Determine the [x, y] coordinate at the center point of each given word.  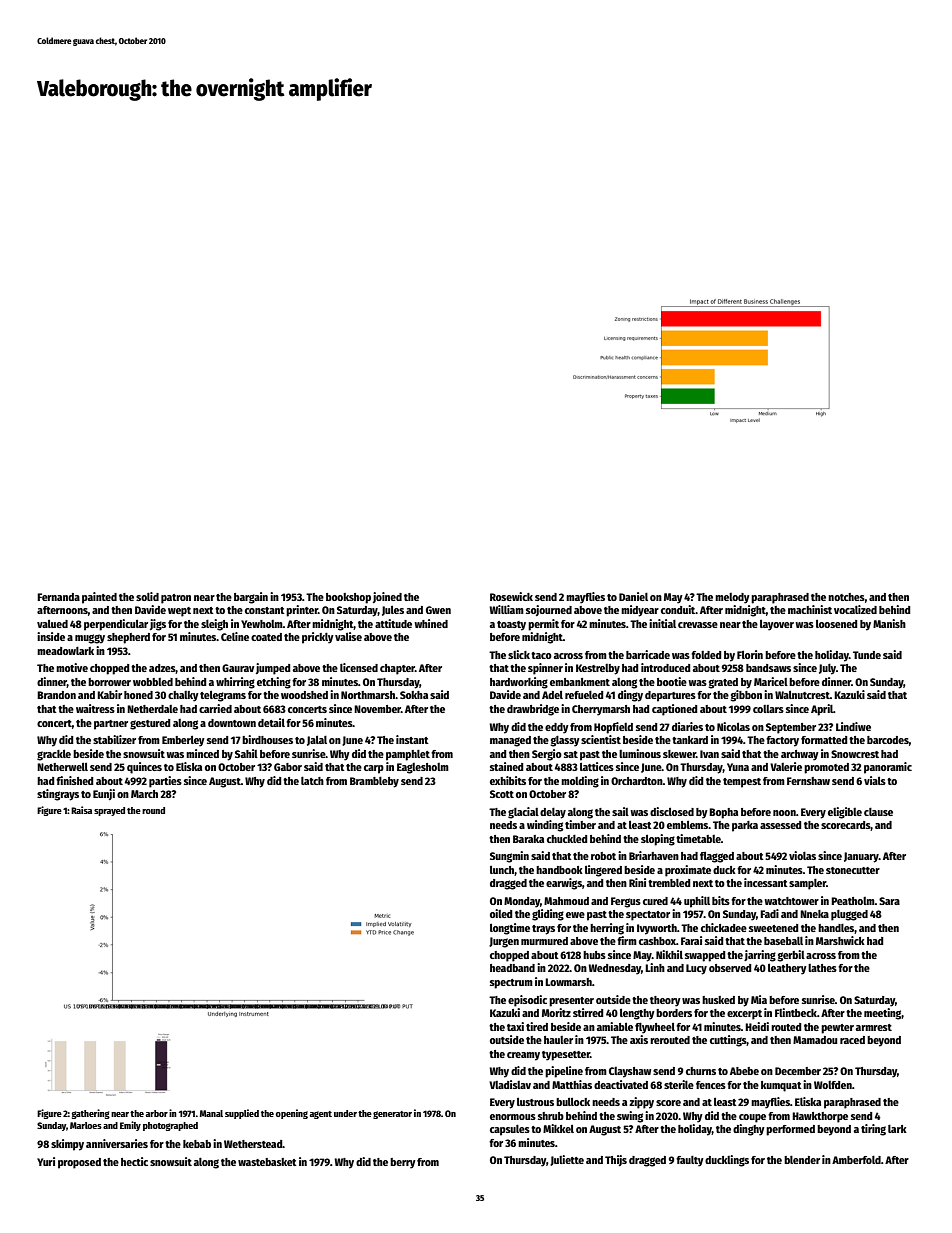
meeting [883, 1014]
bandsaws [768, 668]
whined [431, 623]
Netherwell [62, 767]
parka [745, 826]
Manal [211, 1113]
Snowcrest [855, 754]
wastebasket [267, 1162]
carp [374, 769]
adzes [162, 669]
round [153, 810]
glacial [523, 813]
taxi [515, 1026]
